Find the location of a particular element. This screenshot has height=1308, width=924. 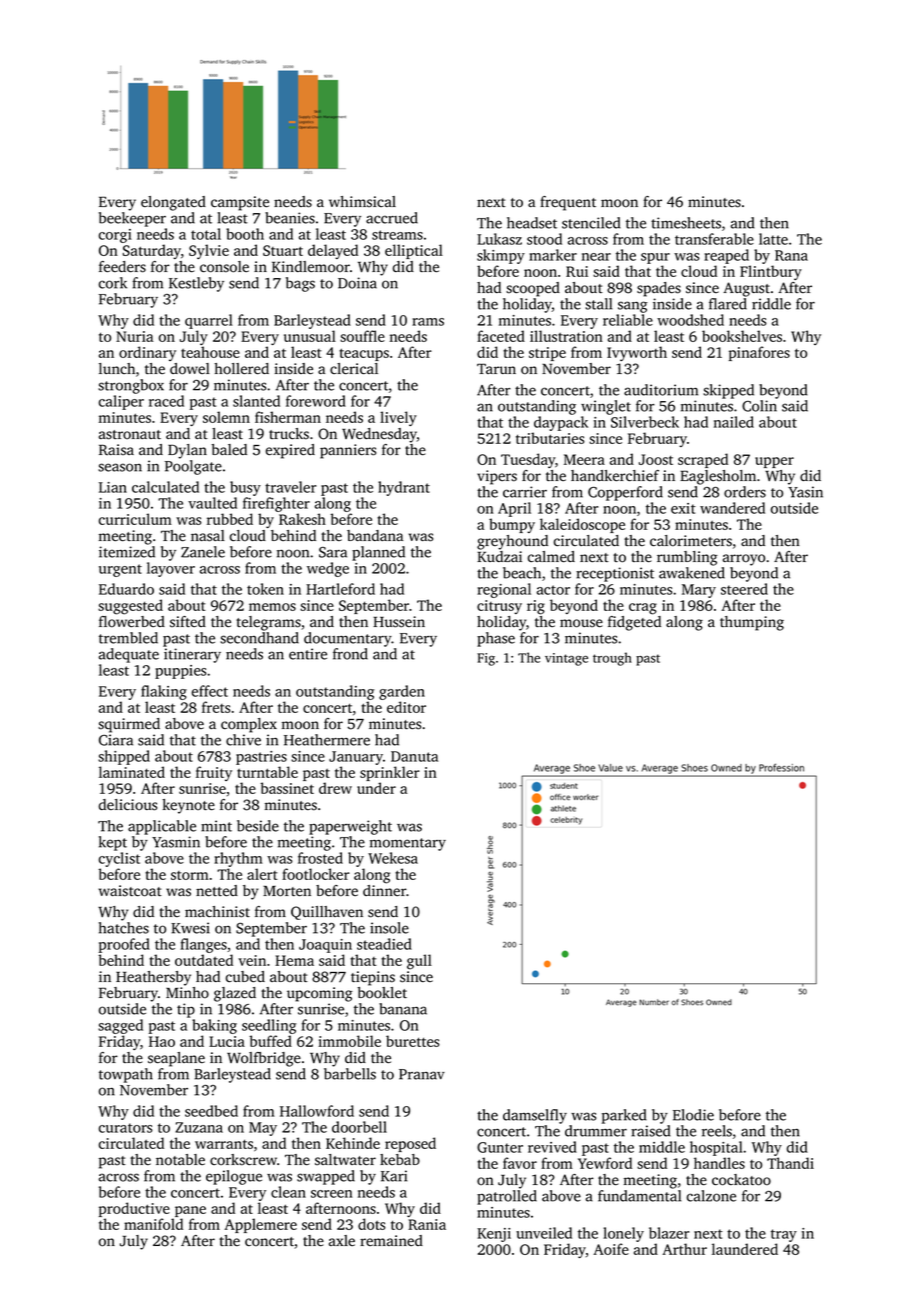

Sylvie is located at coordinates (209, 251).
